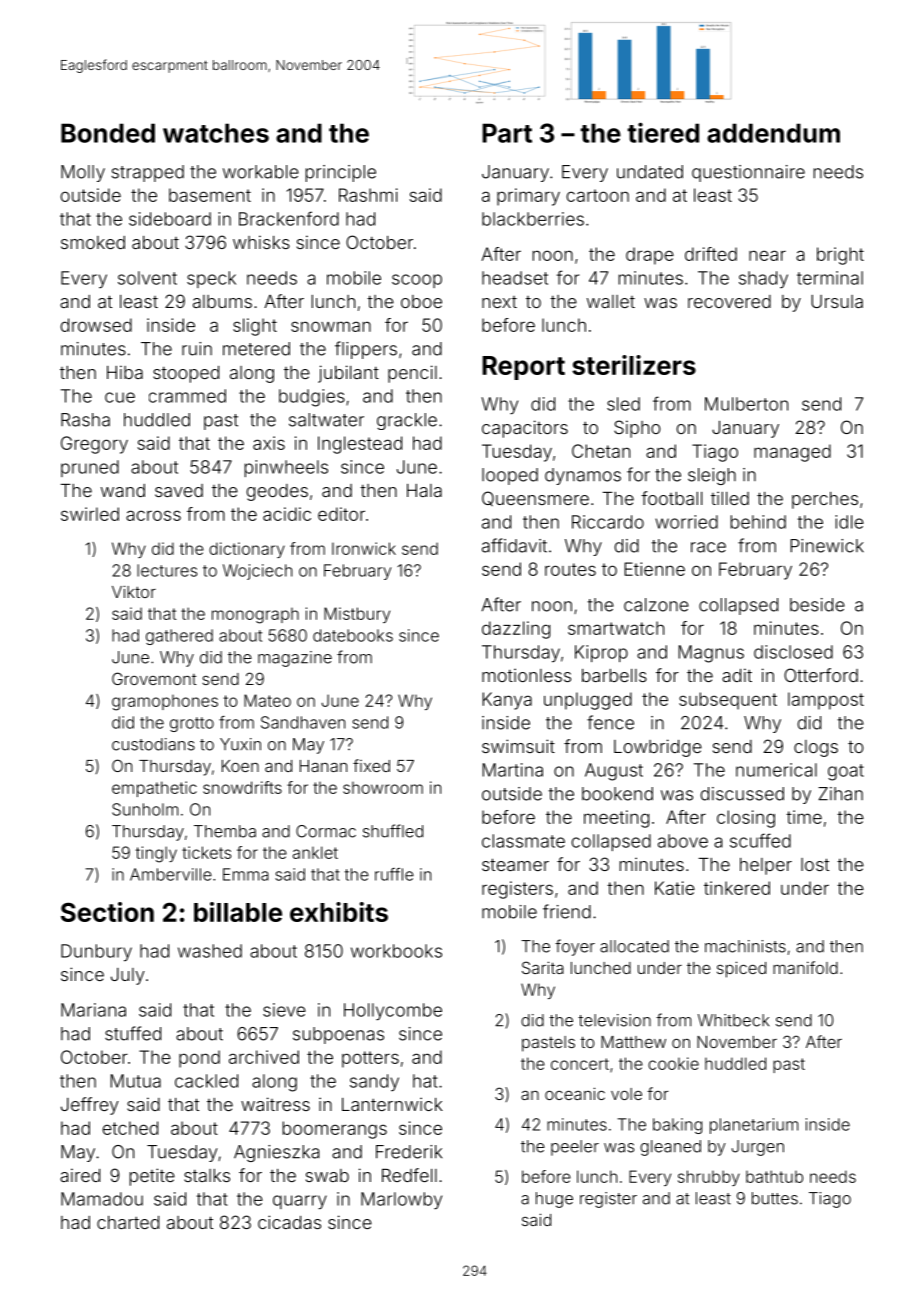 This screenshot has width=924, height=1311. Describe the element at coordinates (353, 635) in the screenshot. I see `datebooks` at that location.
